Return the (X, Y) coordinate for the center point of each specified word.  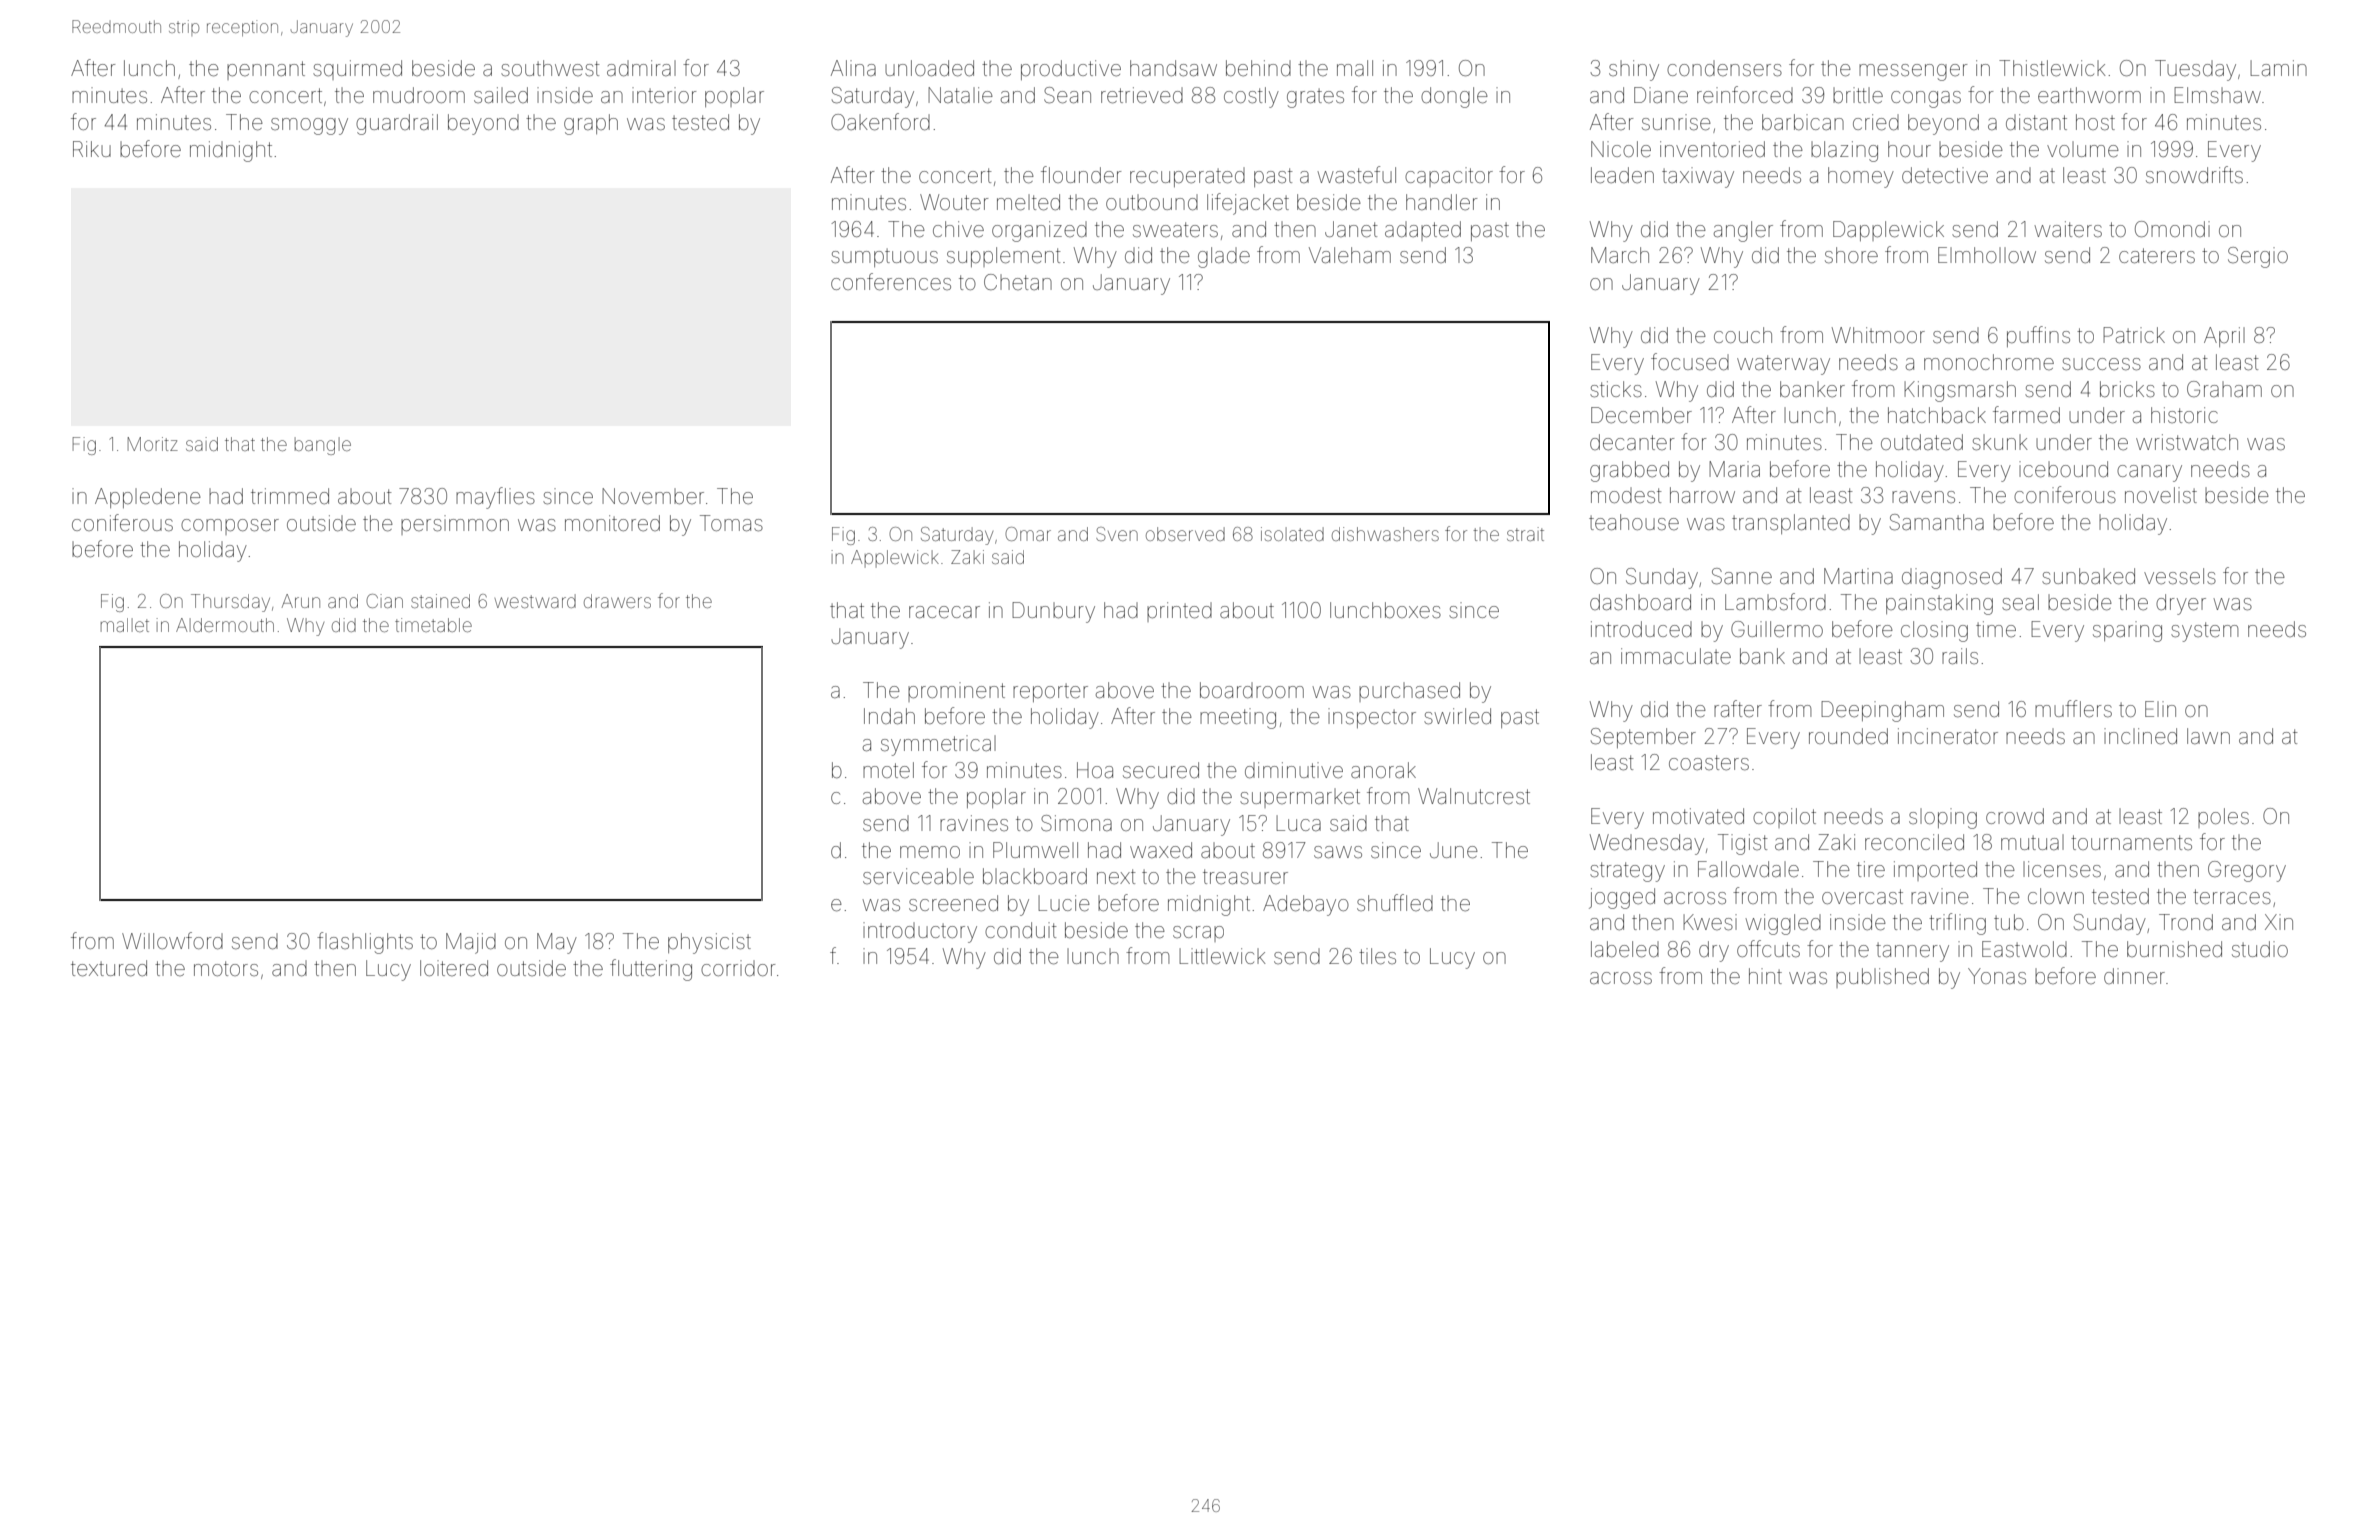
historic (2184, 415)
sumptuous (884, 258)
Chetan (1018, 282)
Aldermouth (225, 625)
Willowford (172, 940)
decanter (1632, 442)
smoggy (309, 126)
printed (1179, 612)
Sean (1067, 95)
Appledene (148, 498)
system (2204, 632)
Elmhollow (1987, 255)
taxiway (1698, 177)
